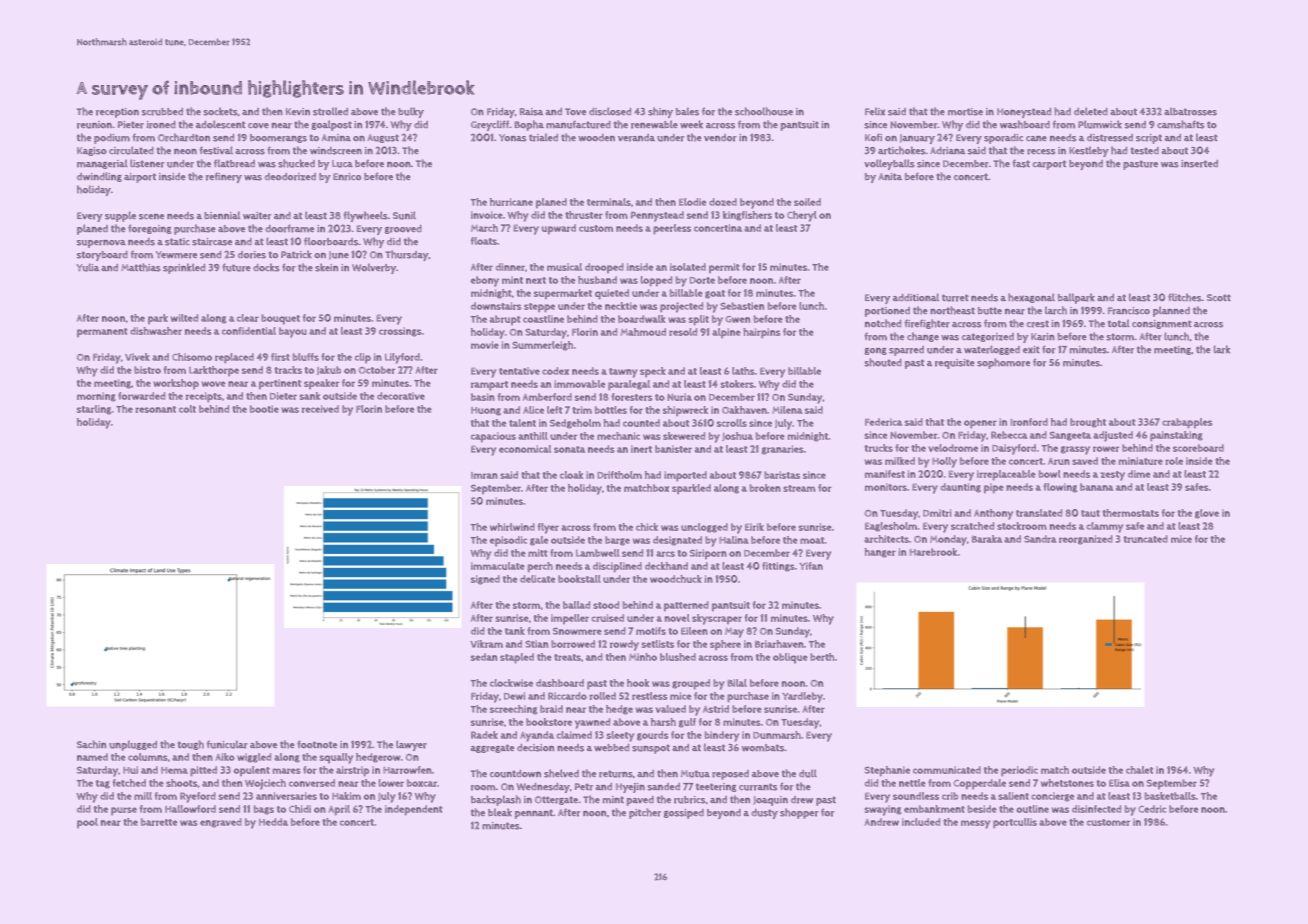 The height and width of the screenshot is (924, 1308). What do you see at coordinates (234, 358) in the screenshot?
I see `replaced` at bounding box center [234, 358].
